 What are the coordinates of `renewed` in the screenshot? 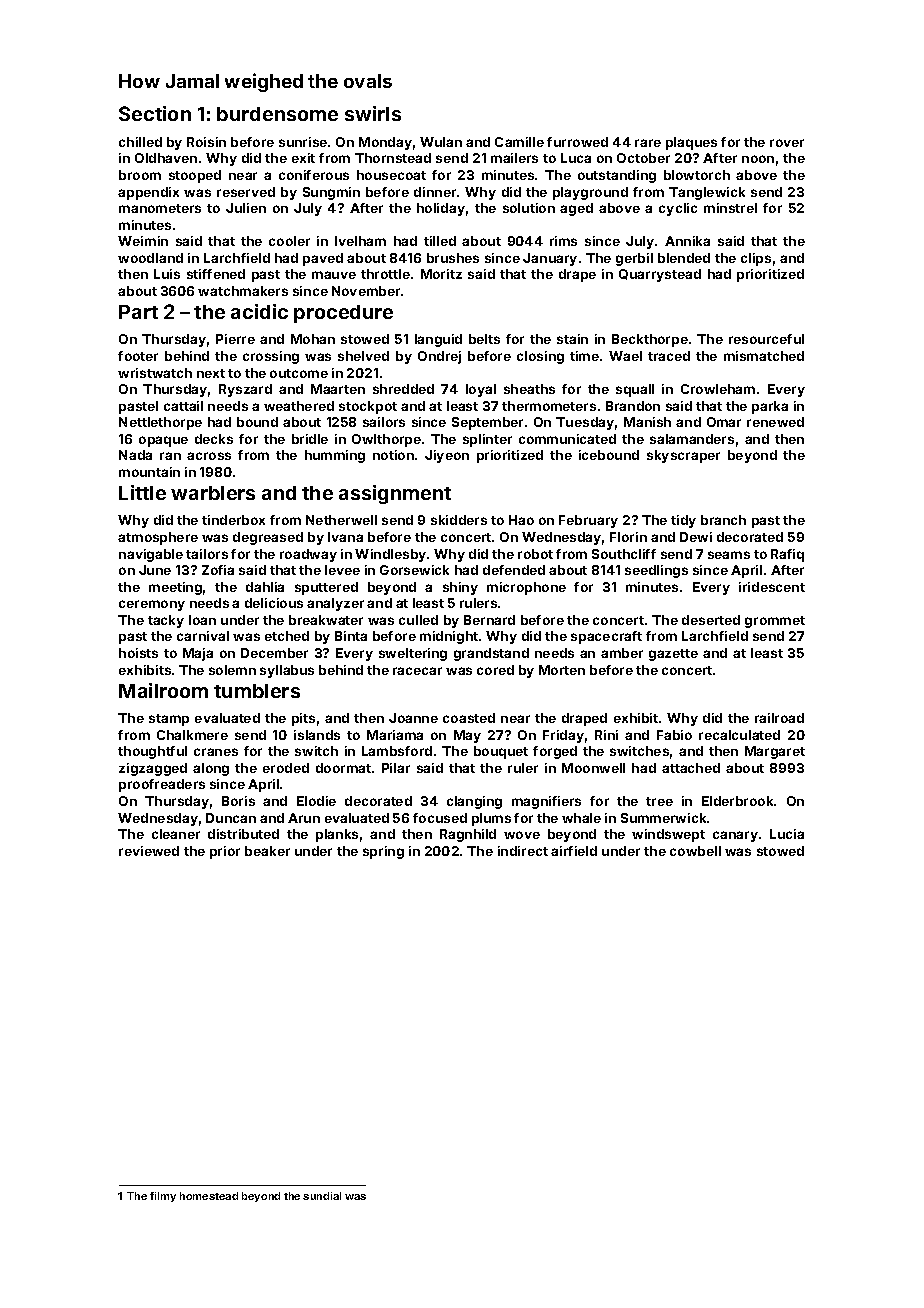 It's located at (775, 422).
